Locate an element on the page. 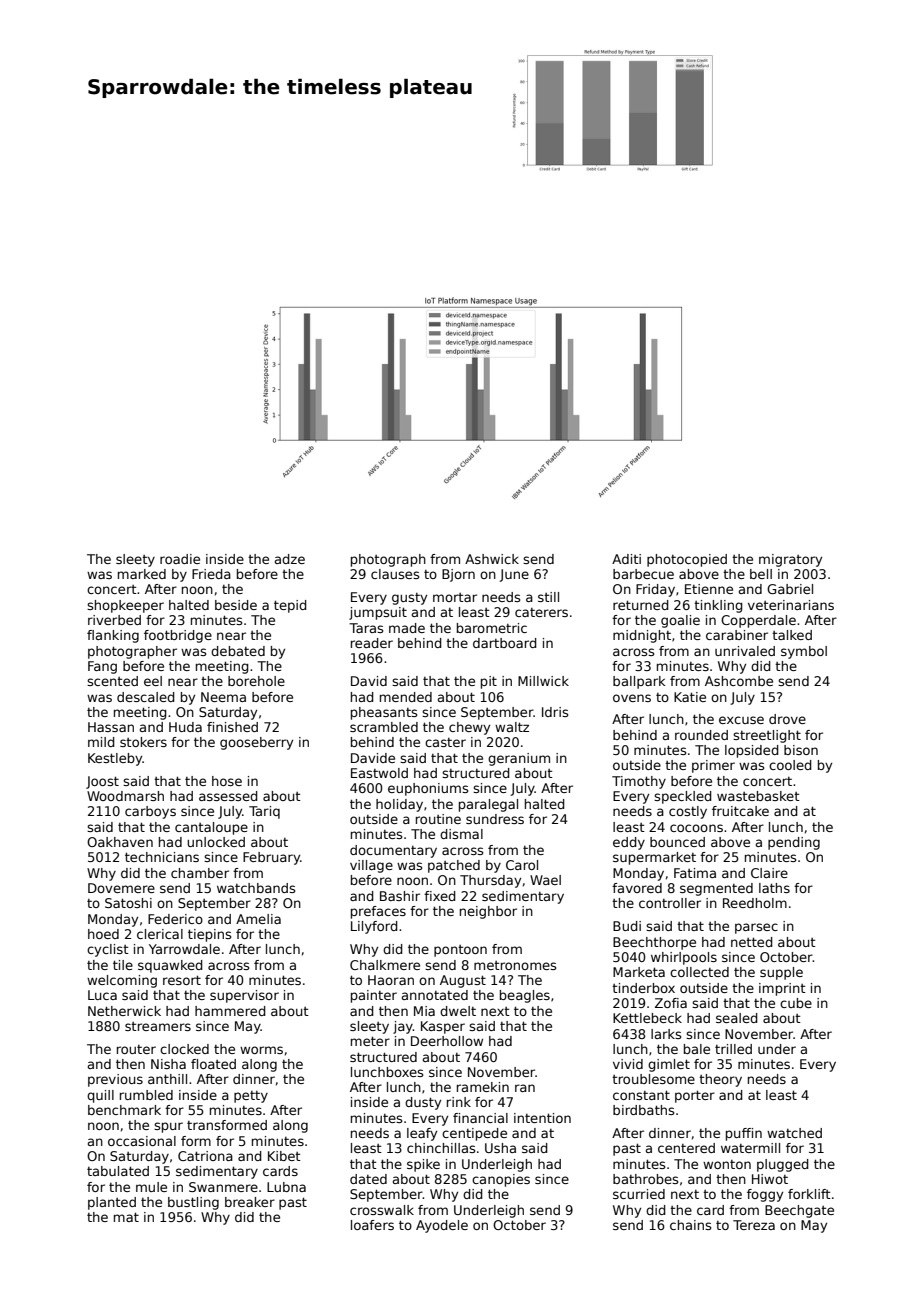  gooseberry is located at coordinates (256, 743).
